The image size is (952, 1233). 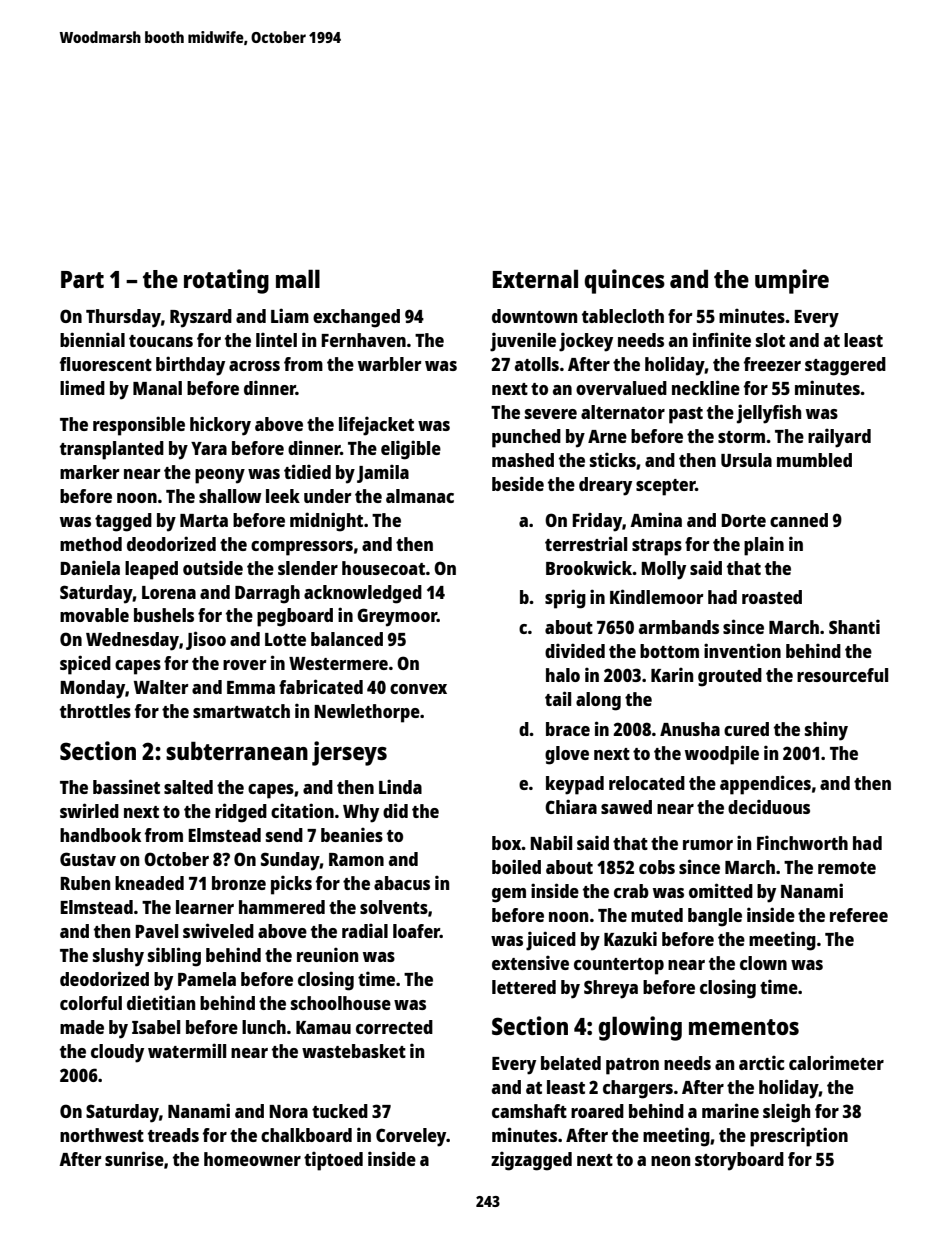 I want to click on umpire, so click(x=792, y=281).
